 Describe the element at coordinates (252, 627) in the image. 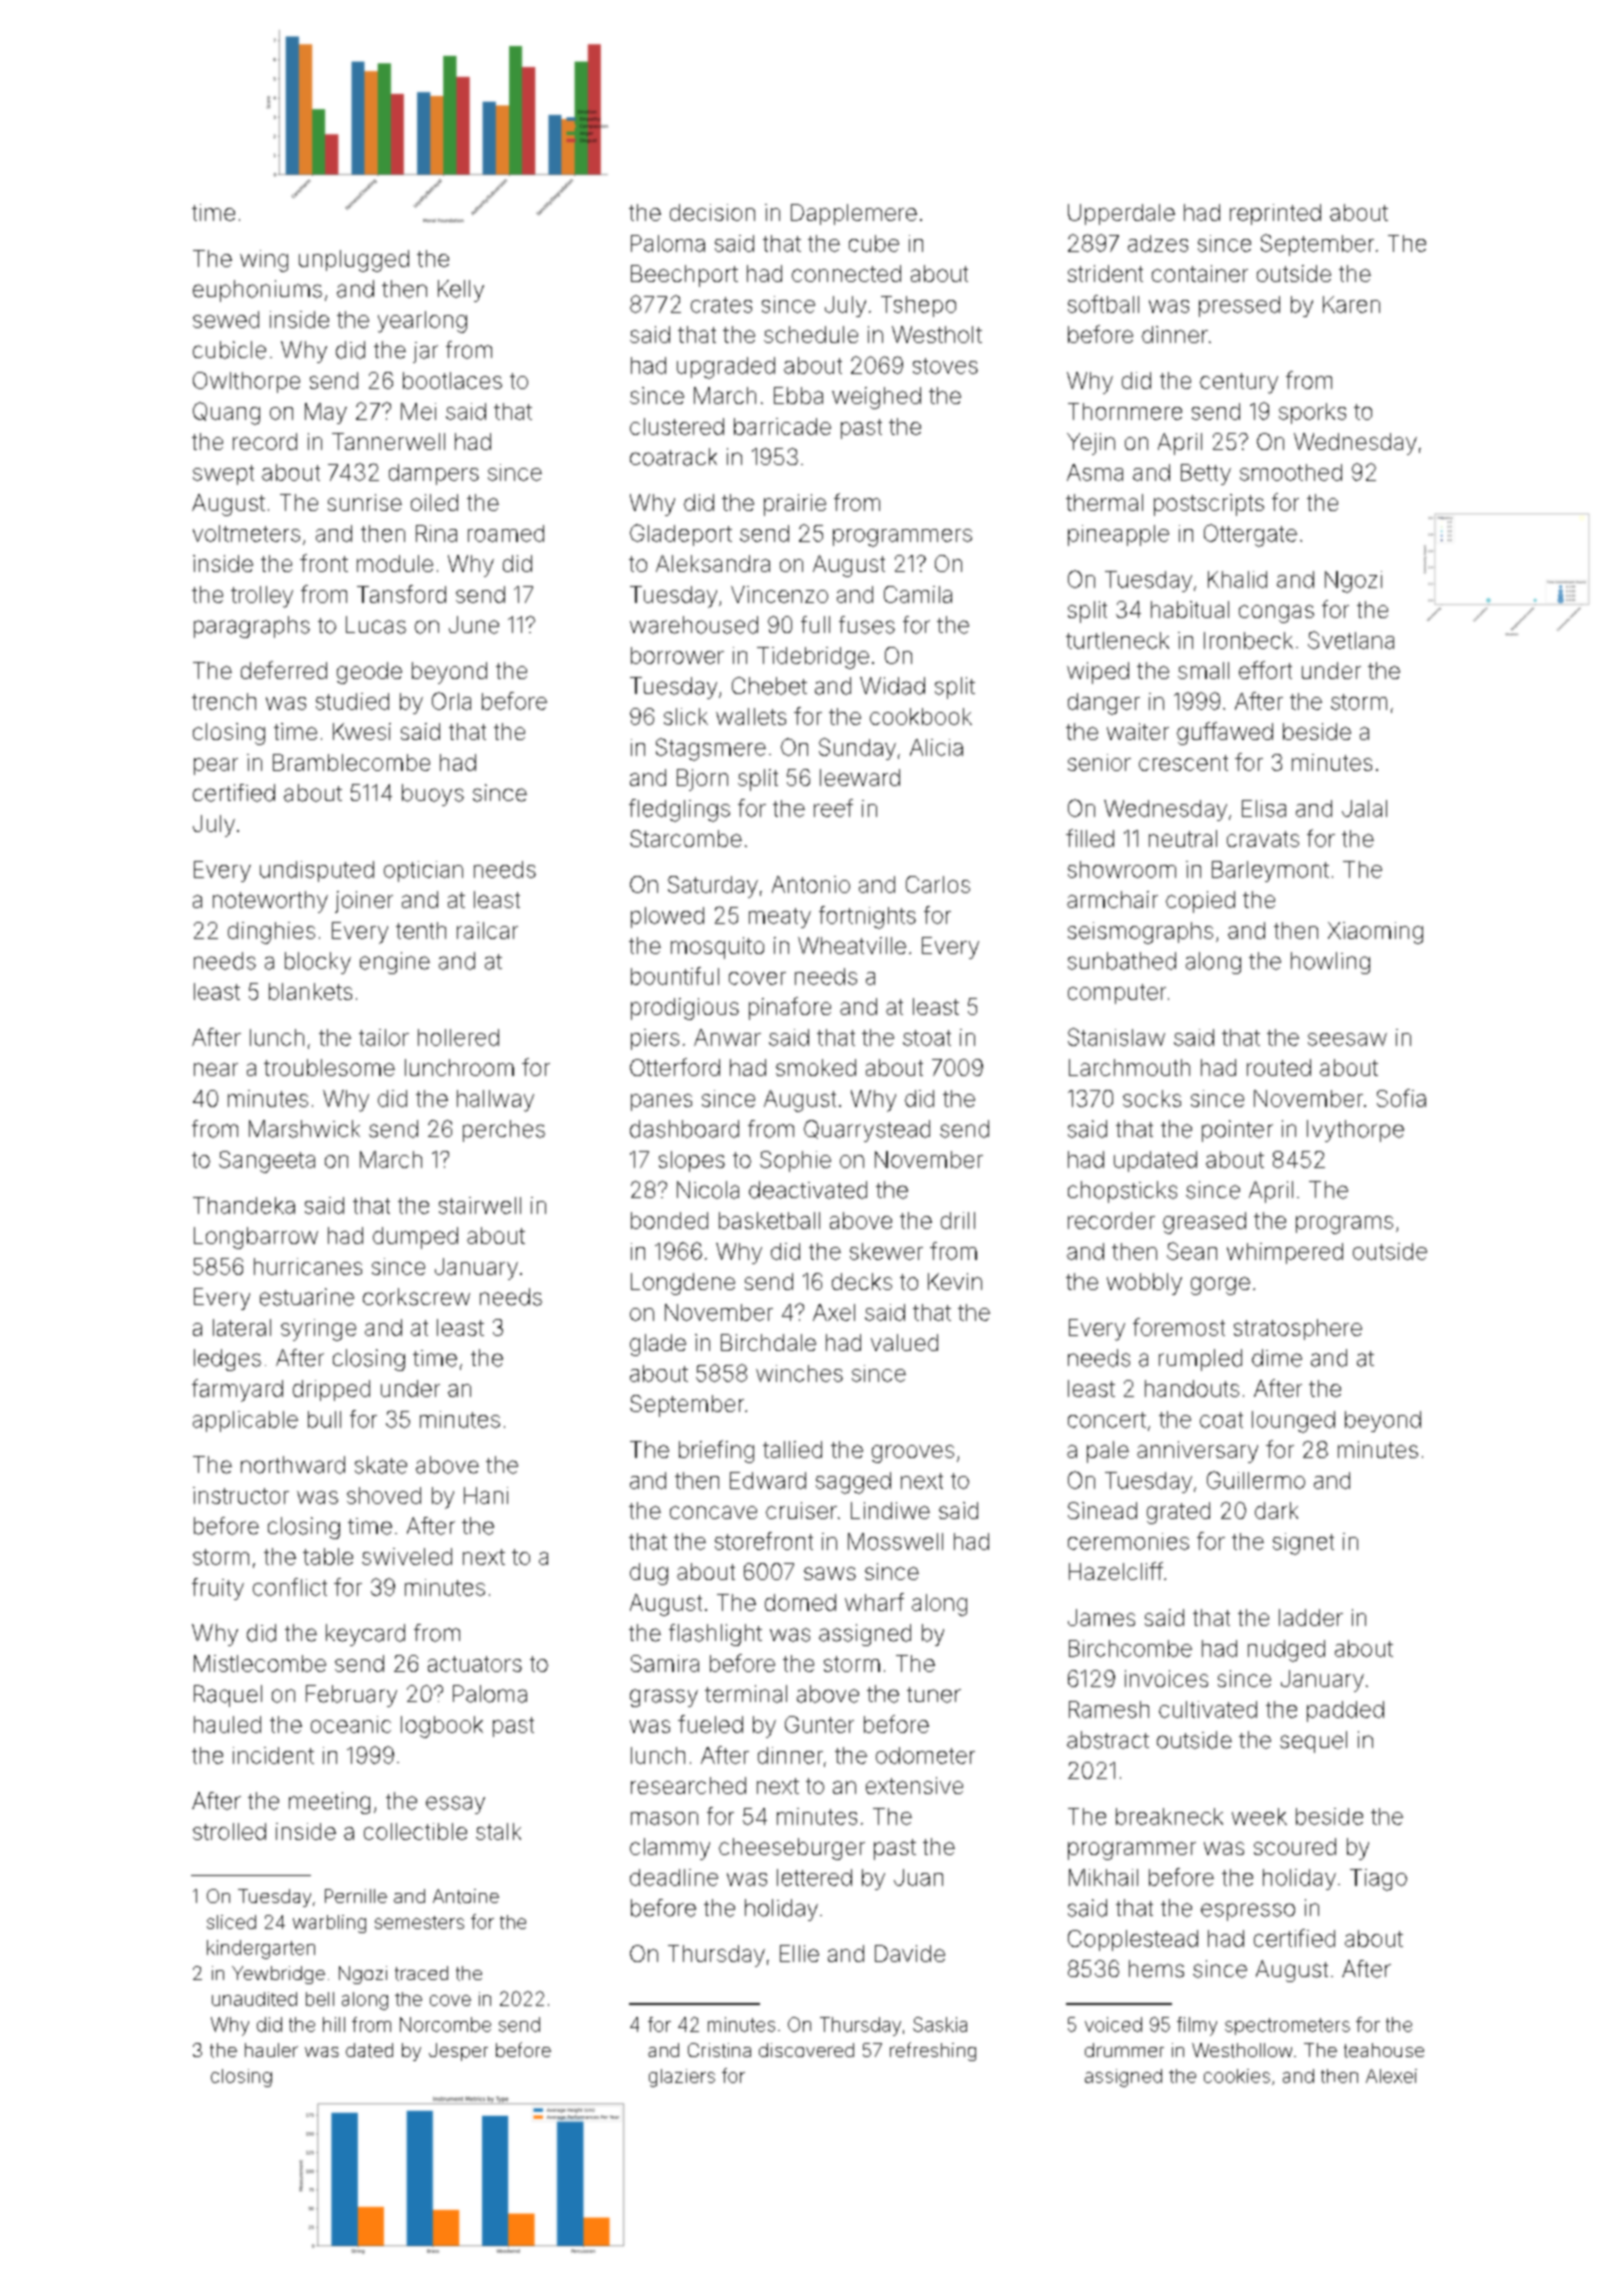

I see `paragraphs` at that location.
